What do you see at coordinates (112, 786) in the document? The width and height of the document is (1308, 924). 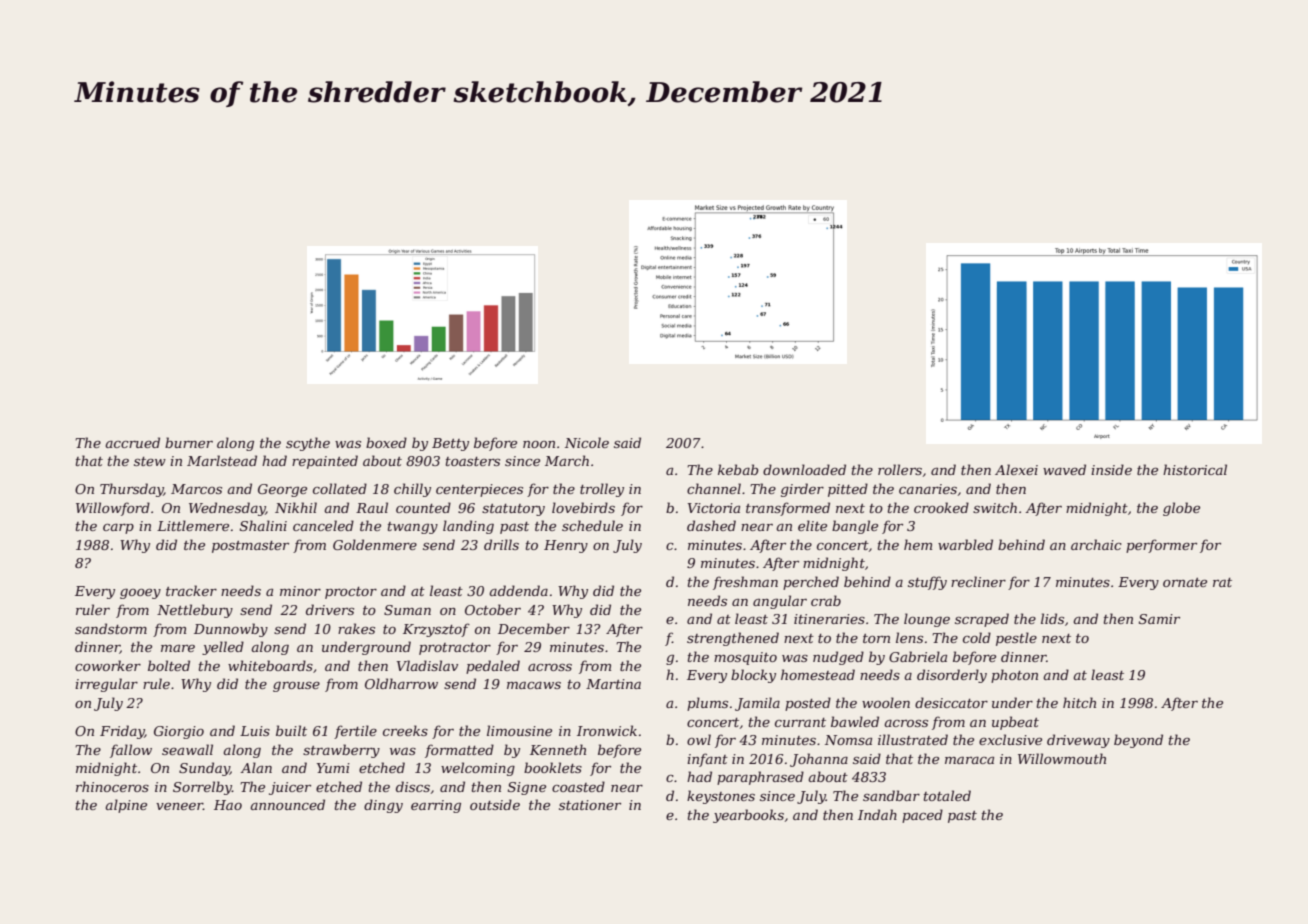 I see `rhinoceros` at bounding box center [112, 786].
